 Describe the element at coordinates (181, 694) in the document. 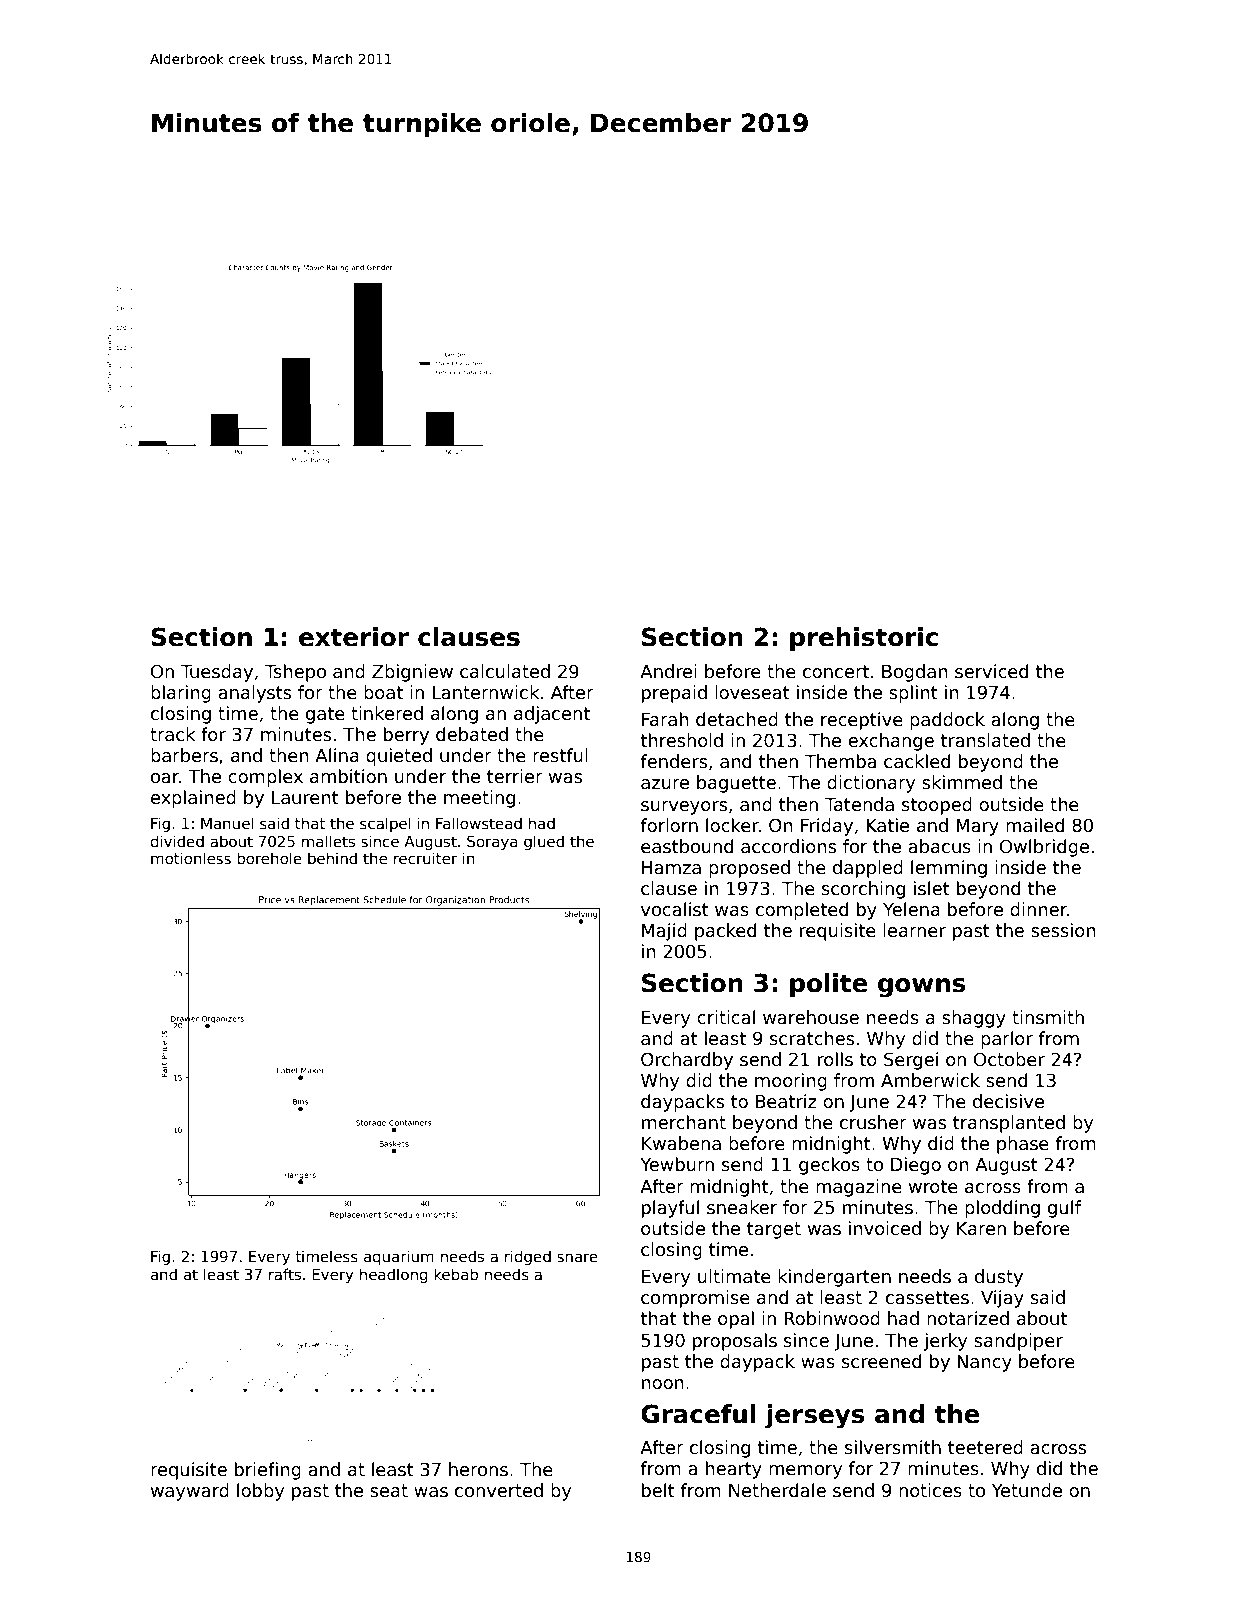

I see `blaring` at that location.
